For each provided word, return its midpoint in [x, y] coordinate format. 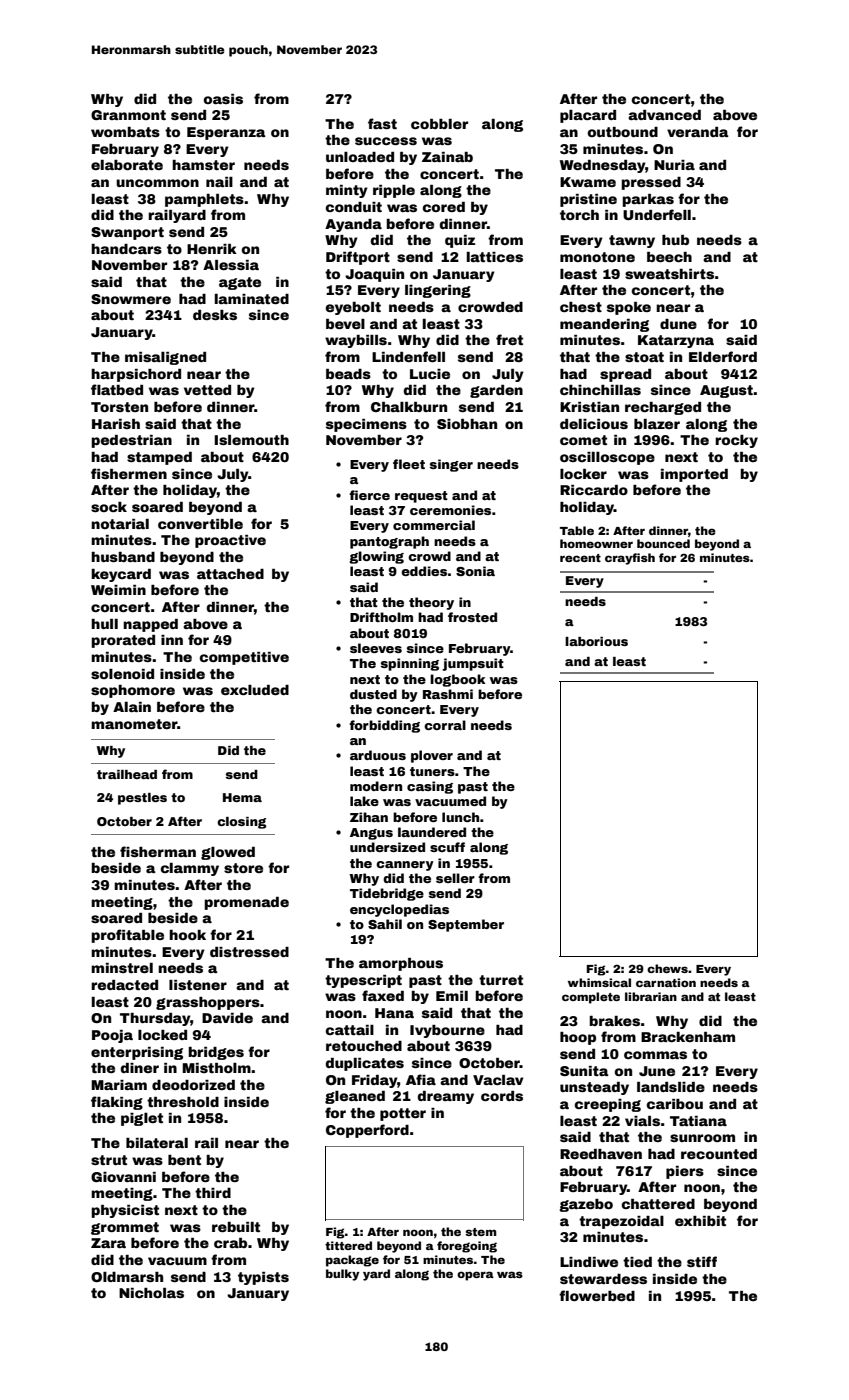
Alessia [231, 265]
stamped [159, 458]
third [213, 1193]
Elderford [723, 356]
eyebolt [353, 308]
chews [667, 968]
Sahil [385, 924]
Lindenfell [408, 356]
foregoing [467, 1247]
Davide [227, 1018]
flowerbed [597, 1295]
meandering [604, 325]
